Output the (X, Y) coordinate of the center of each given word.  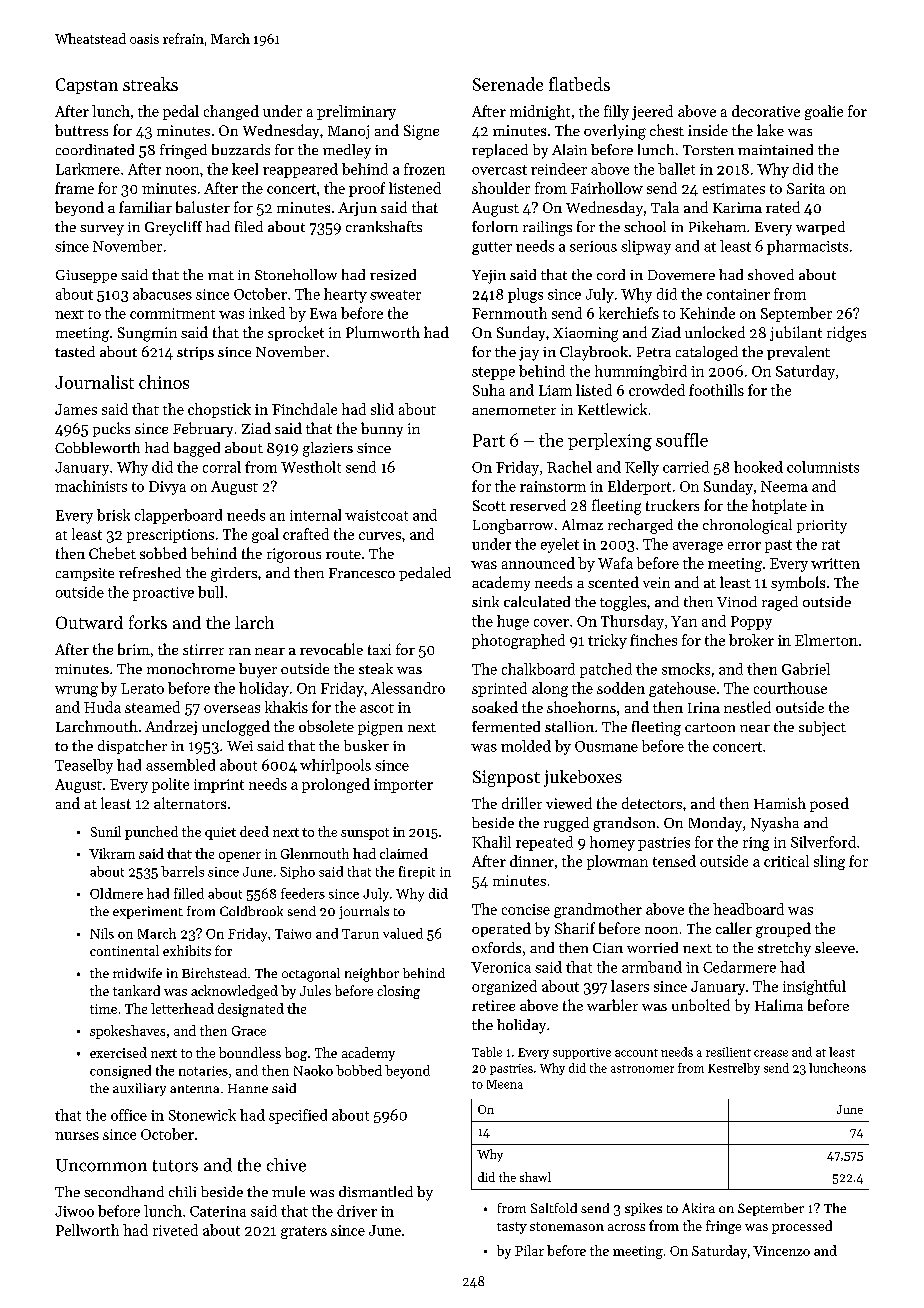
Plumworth (383, 332)
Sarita (806, 188)
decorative (766, 111)
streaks (150, 84)
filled (189, 893)
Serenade (508, 84)
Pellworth (87, 1230)
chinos (164, 382)
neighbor (372, 975)
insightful (814, 987)
